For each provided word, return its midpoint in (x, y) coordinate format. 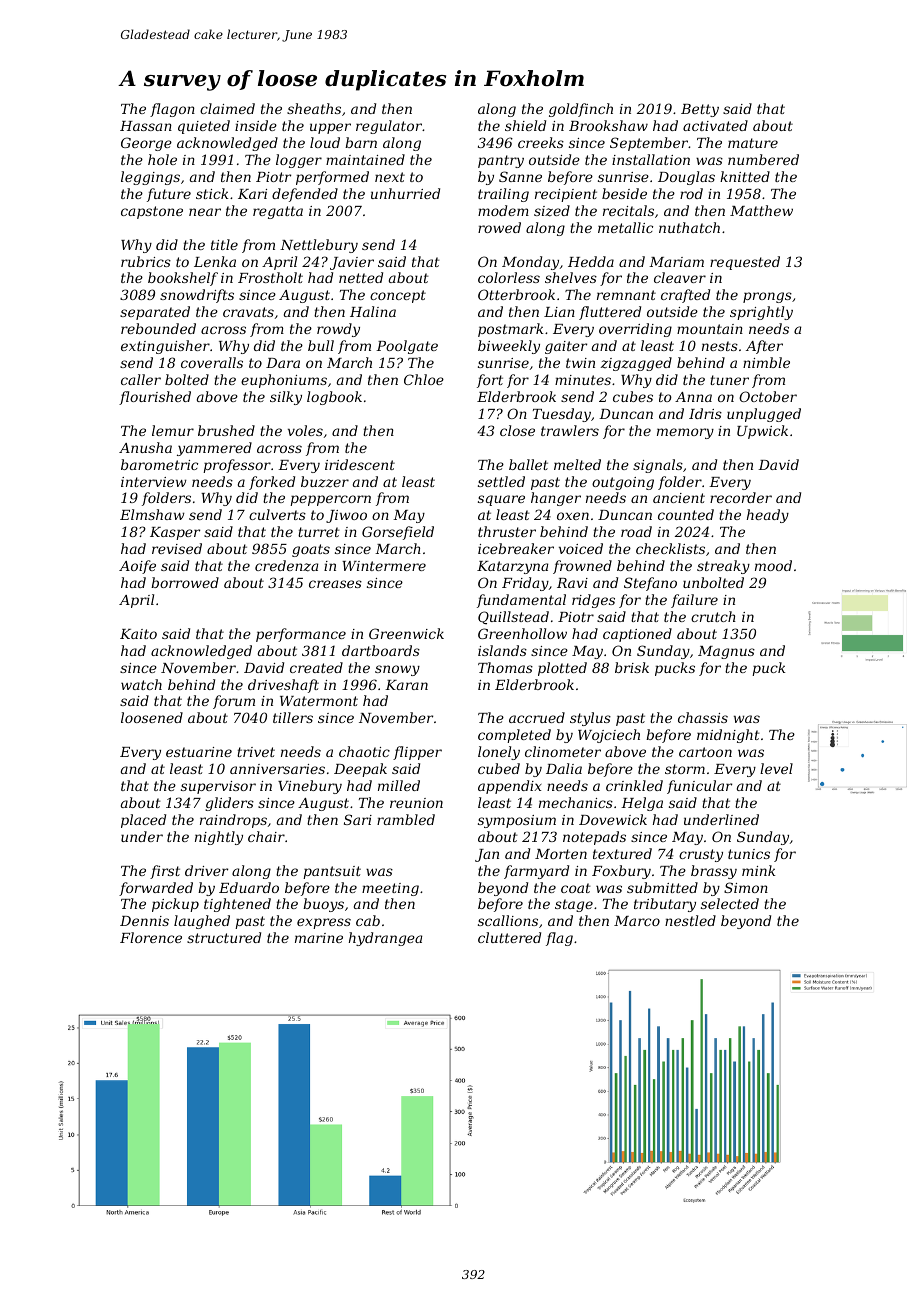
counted (686, 514)
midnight (728, 736)
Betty (700, 110)
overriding (635, 330)
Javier (352, 263)
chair (266, 836)
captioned (637, 635)
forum (234, 702)
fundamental (521, 601)
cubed (499, 768)
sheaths (314, 108)
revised (177, 548)
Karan (406, 685)
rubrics (146, 261)
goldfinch (581, 110)
